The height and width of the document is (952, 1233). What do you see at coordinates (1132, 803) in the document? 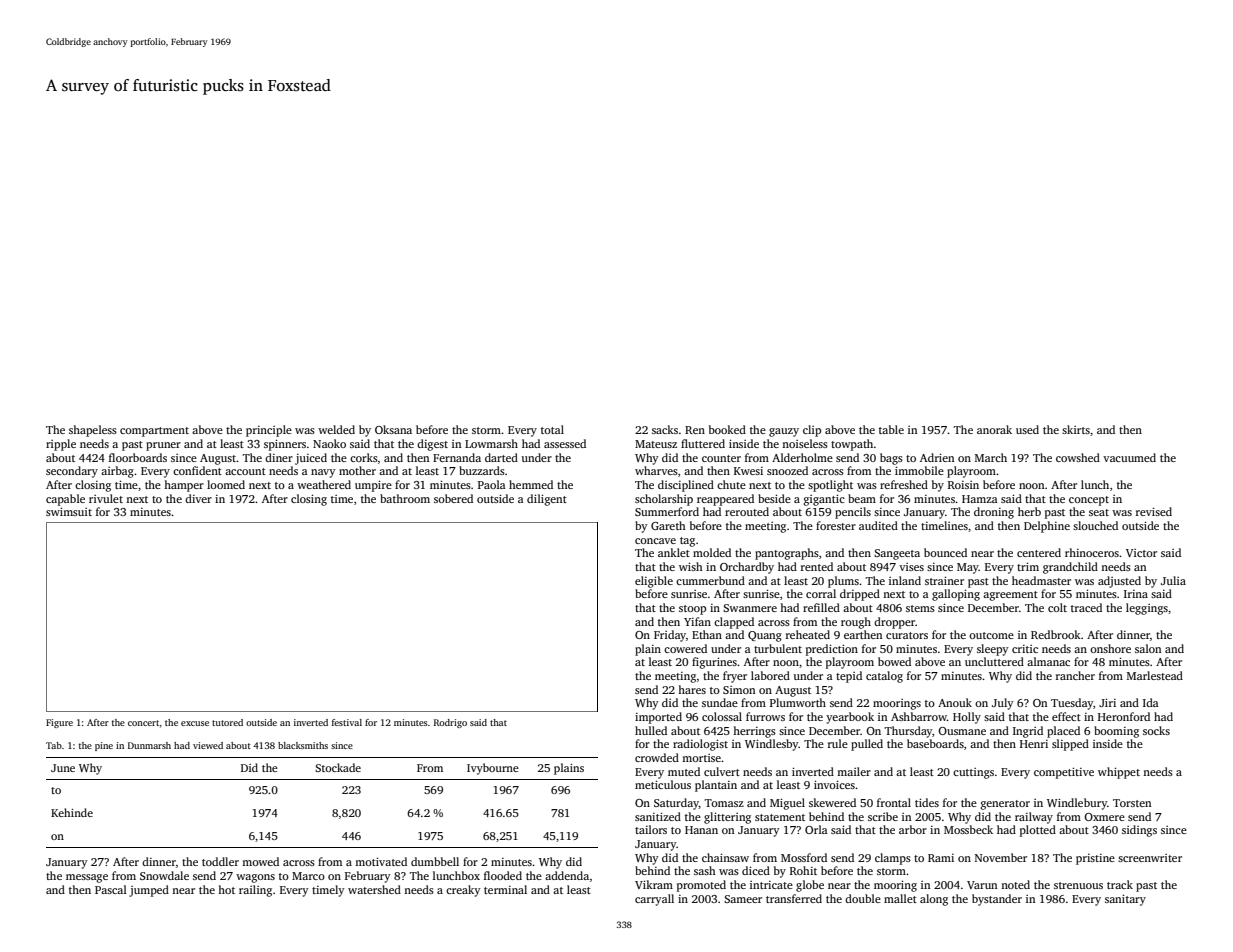
I see `Torsten` at bounding box center [1132, 803].
